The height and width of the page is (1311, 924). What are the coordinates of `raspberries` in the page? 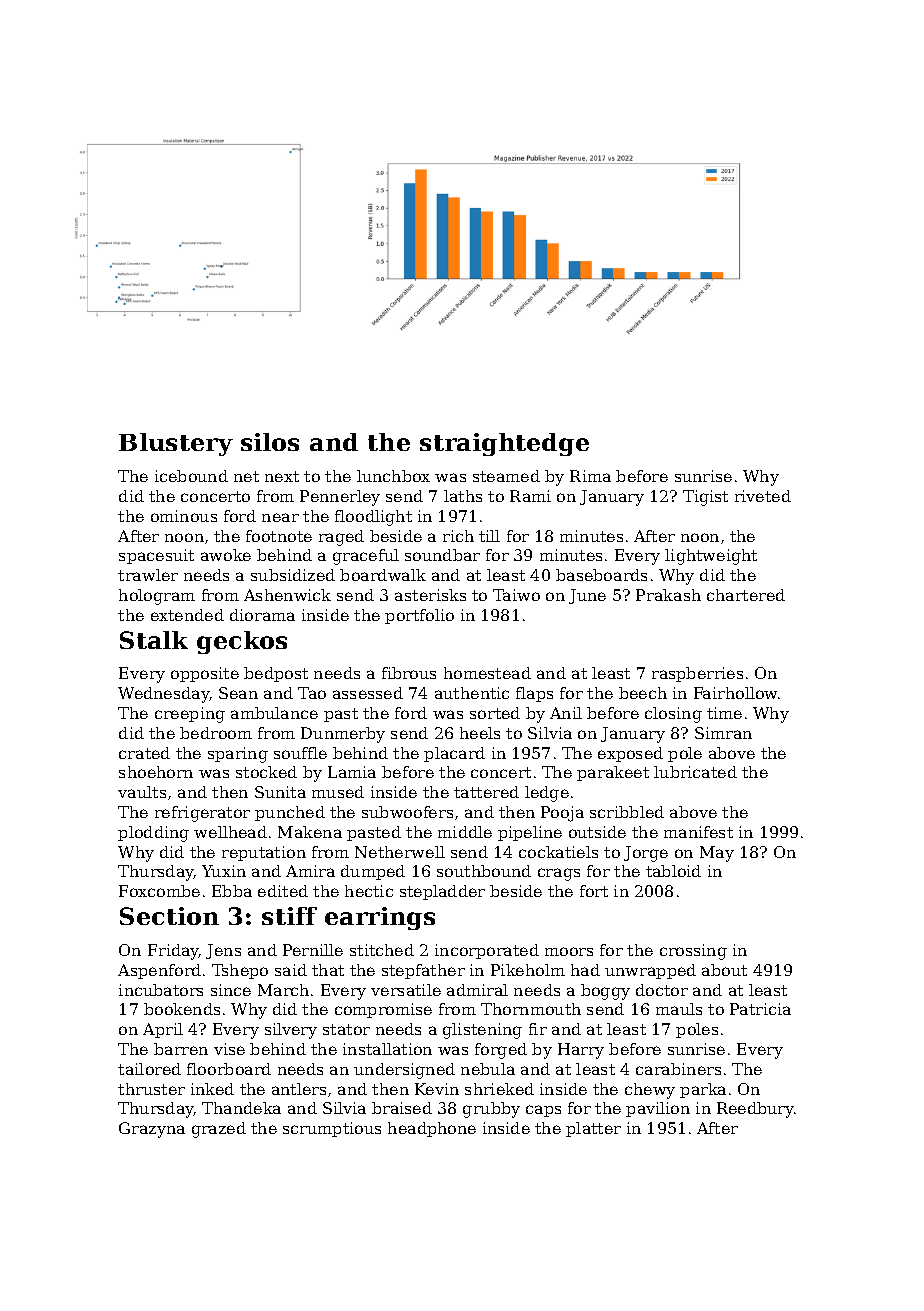 It's located at (697, 674).
